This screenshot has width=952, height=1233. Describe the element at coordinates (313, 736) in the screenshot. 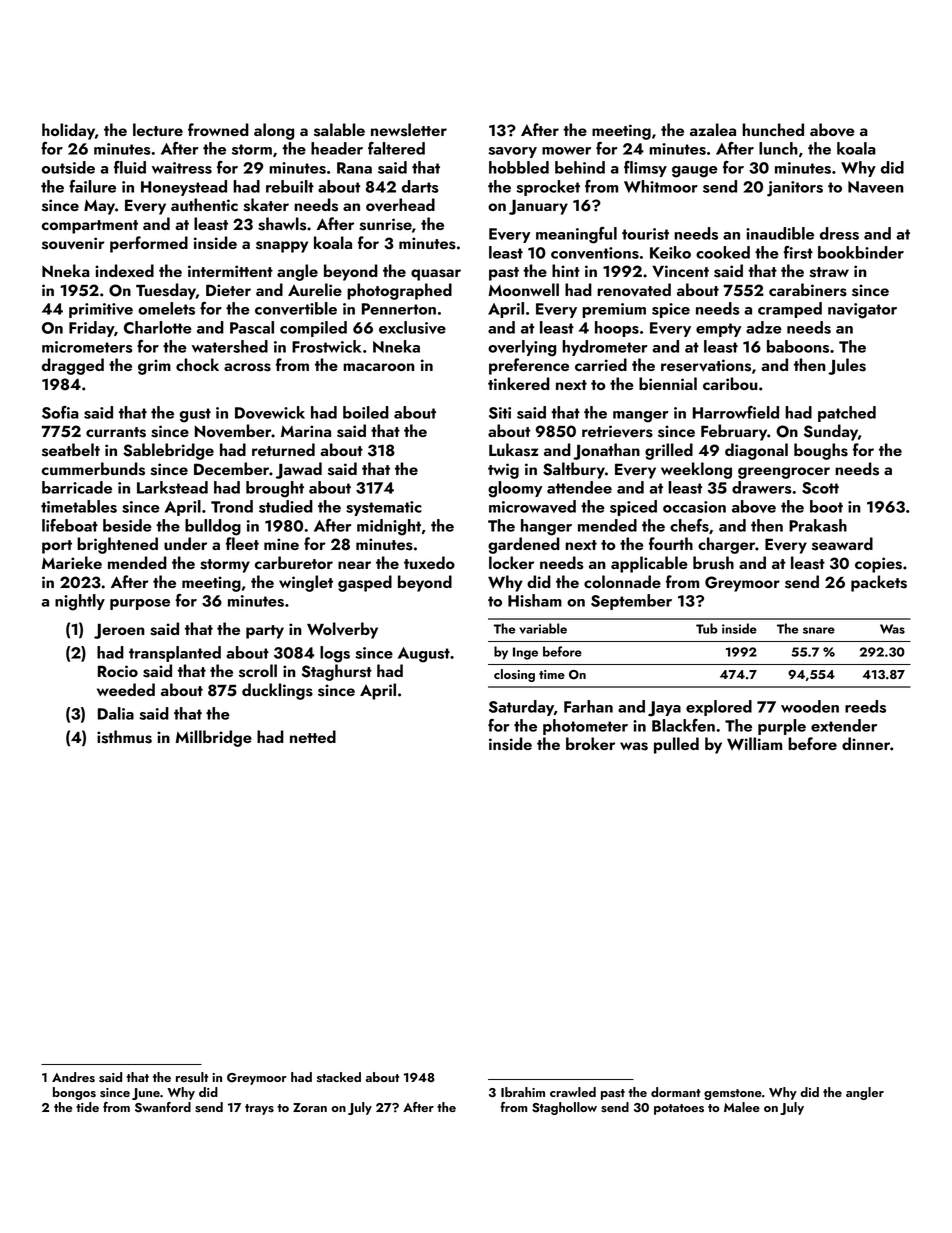

I see `netted` at that location.
